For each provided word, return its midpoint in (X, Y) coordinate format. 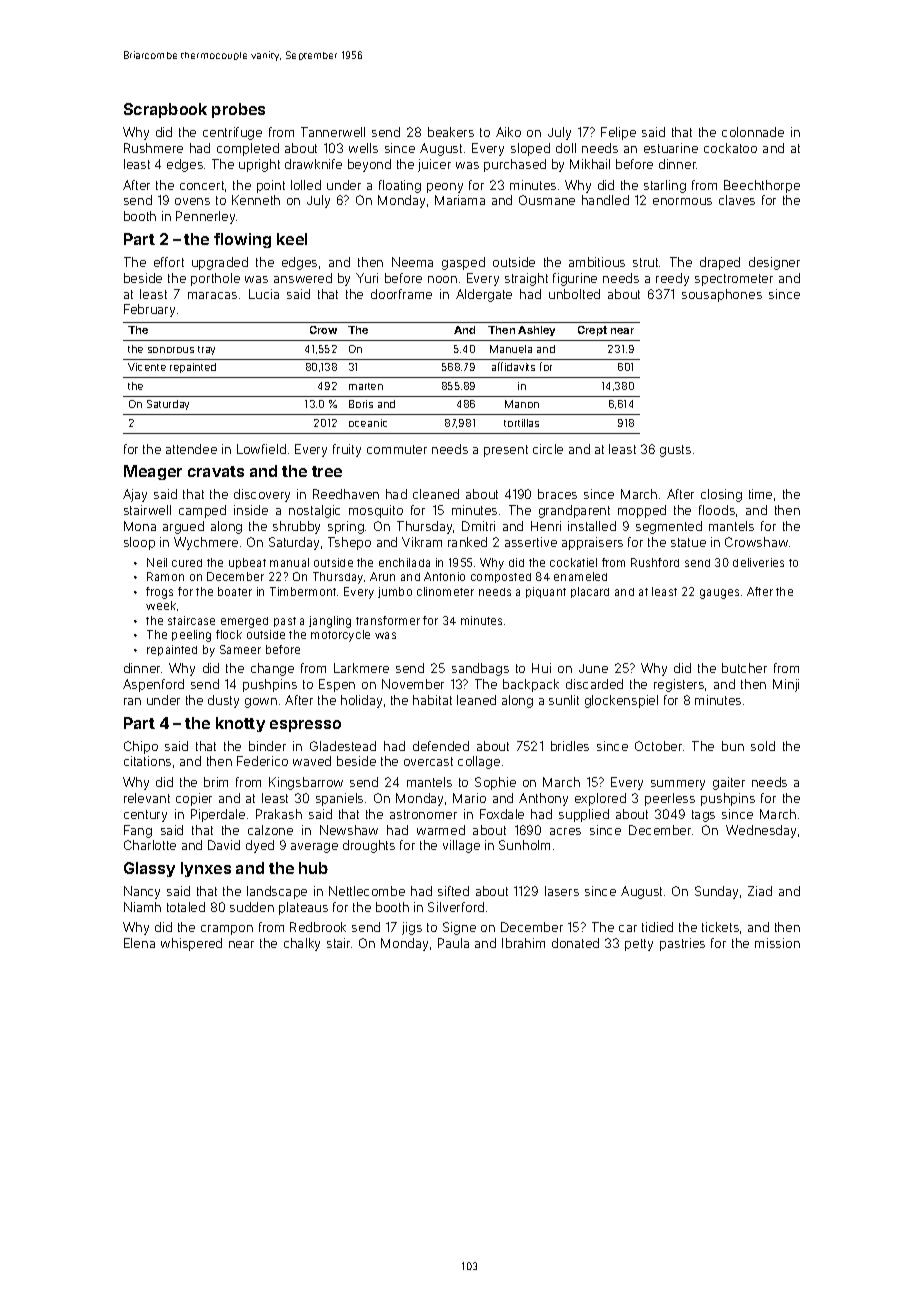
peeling (191, 636)
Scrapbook (165, 110)
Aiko (508, 132)
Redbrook (318, 927)
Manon (522, 404)
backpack (531, 685)
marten (366, 386)
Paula (453, 943)
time (760, 494)
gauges (719, 594)
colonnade (753, 132)
